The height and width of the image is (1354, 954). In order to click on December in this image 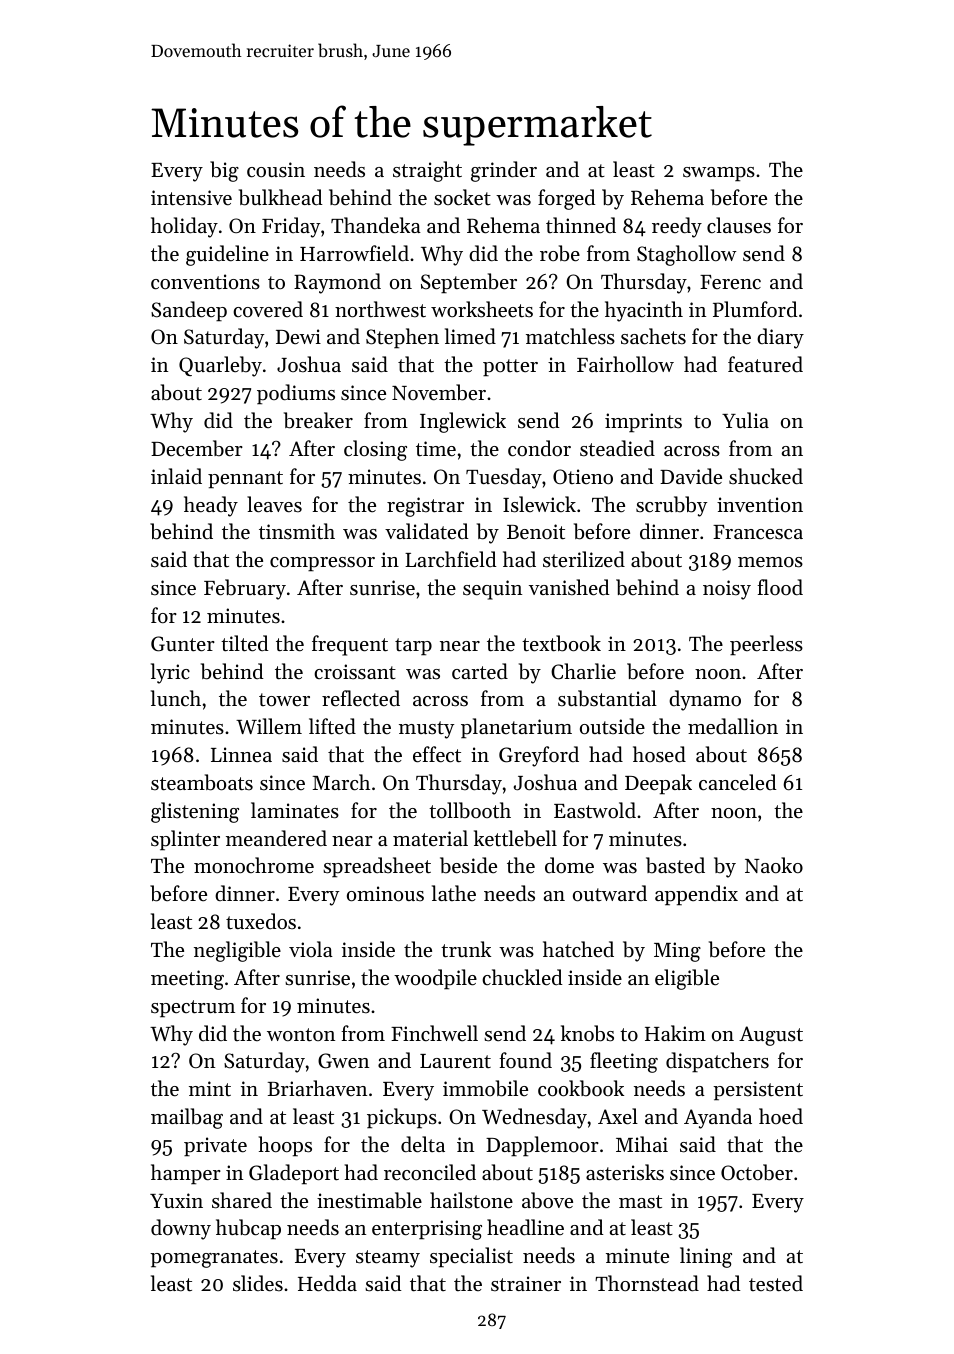, I will do `click(197, 448)`.
